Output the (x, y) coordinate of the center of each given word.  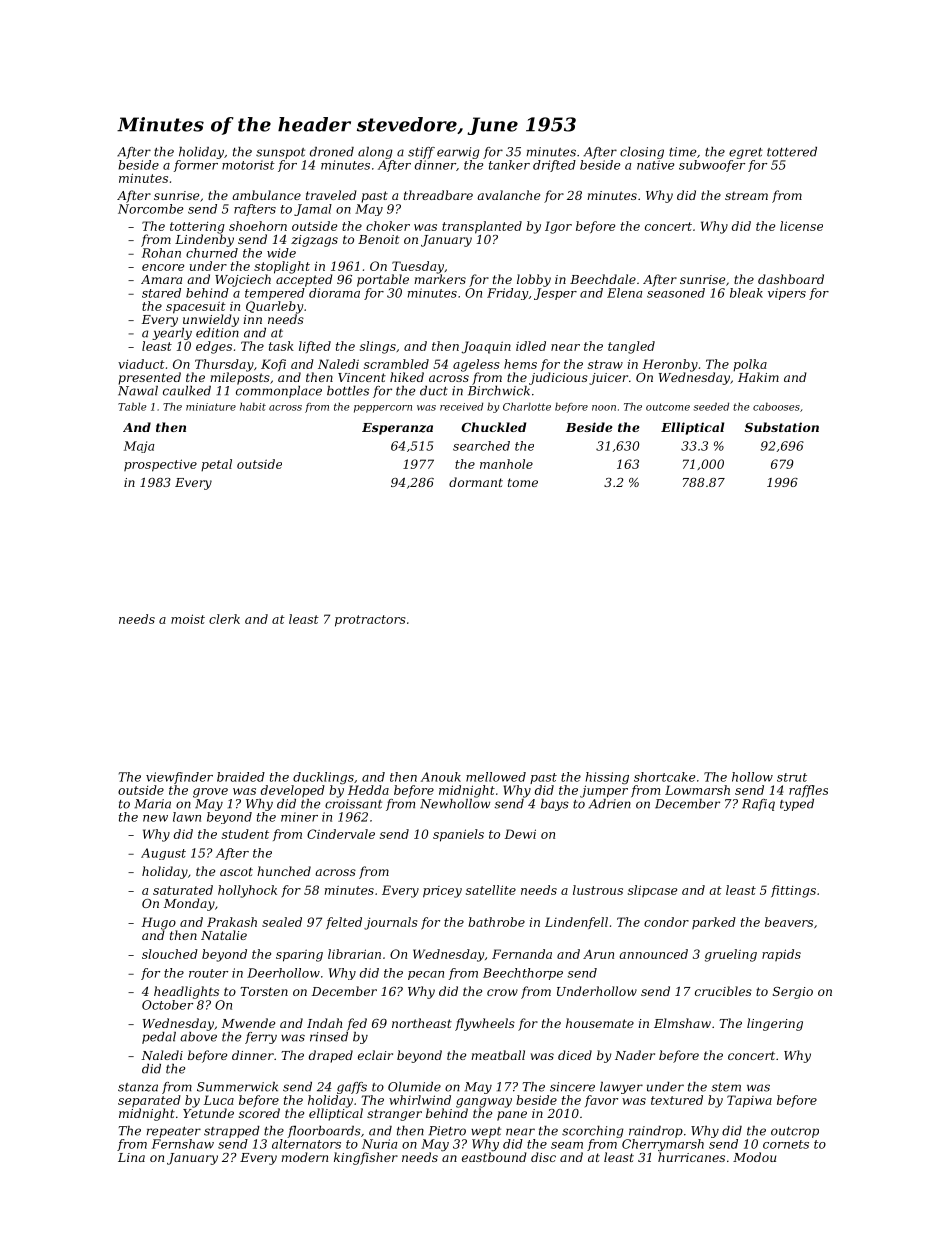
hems (520, 364)
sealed (282, 922)
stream (746, 195)
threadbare (438, 195)
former (195, 166)
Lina (131, 1157)
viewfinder (179, 778)
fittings (793, 891)
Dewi (520, 834)
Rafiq (758, 805)
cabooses (776, 406)
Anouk (441, 777)
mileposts (240, 378)
